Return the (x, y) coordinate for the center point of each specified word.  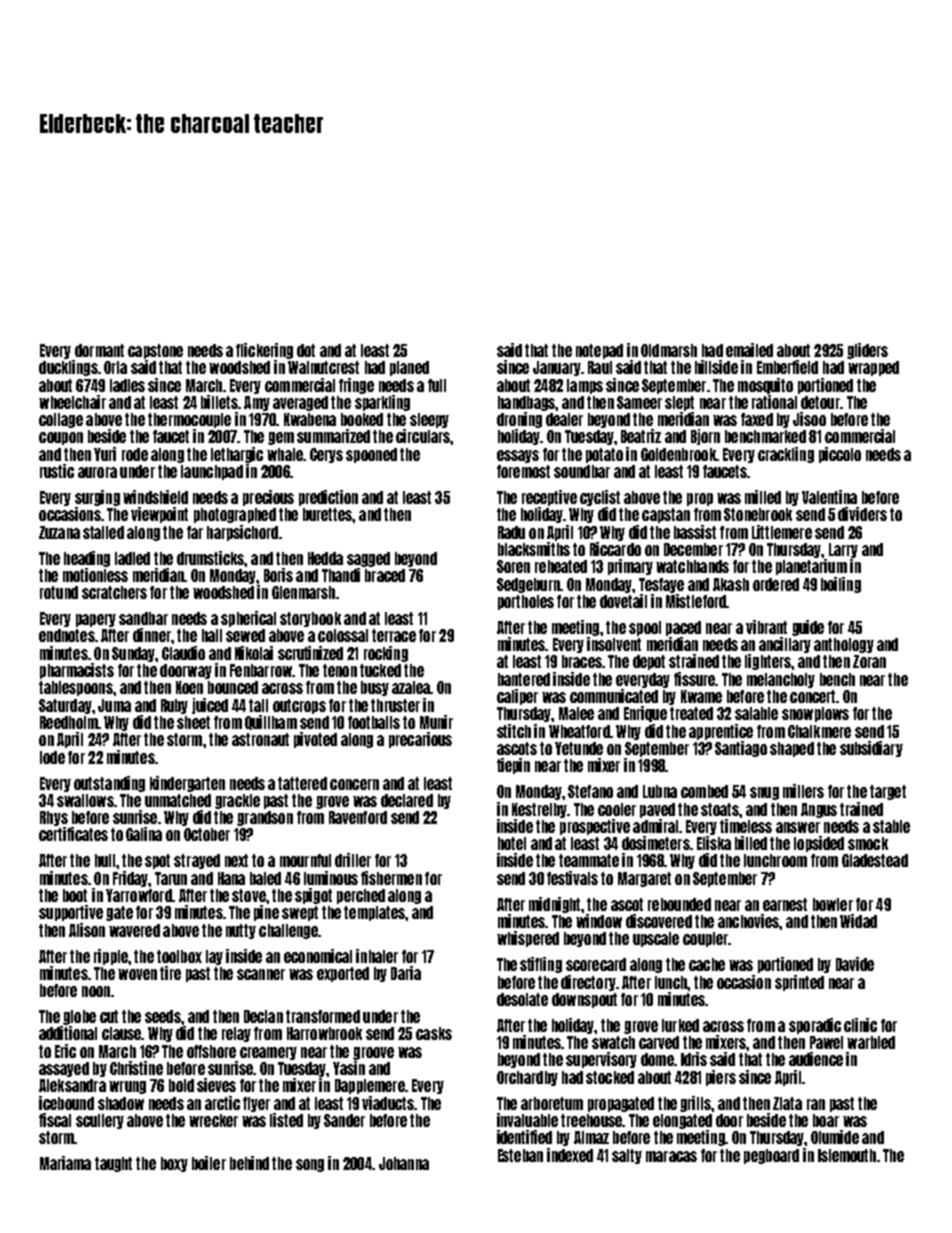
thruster (395, 705)
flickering (264, 351)
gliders (867, 351)
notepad (599, 351)
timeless (746, 826)
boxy (174, 1164)
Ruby (174, 706)
